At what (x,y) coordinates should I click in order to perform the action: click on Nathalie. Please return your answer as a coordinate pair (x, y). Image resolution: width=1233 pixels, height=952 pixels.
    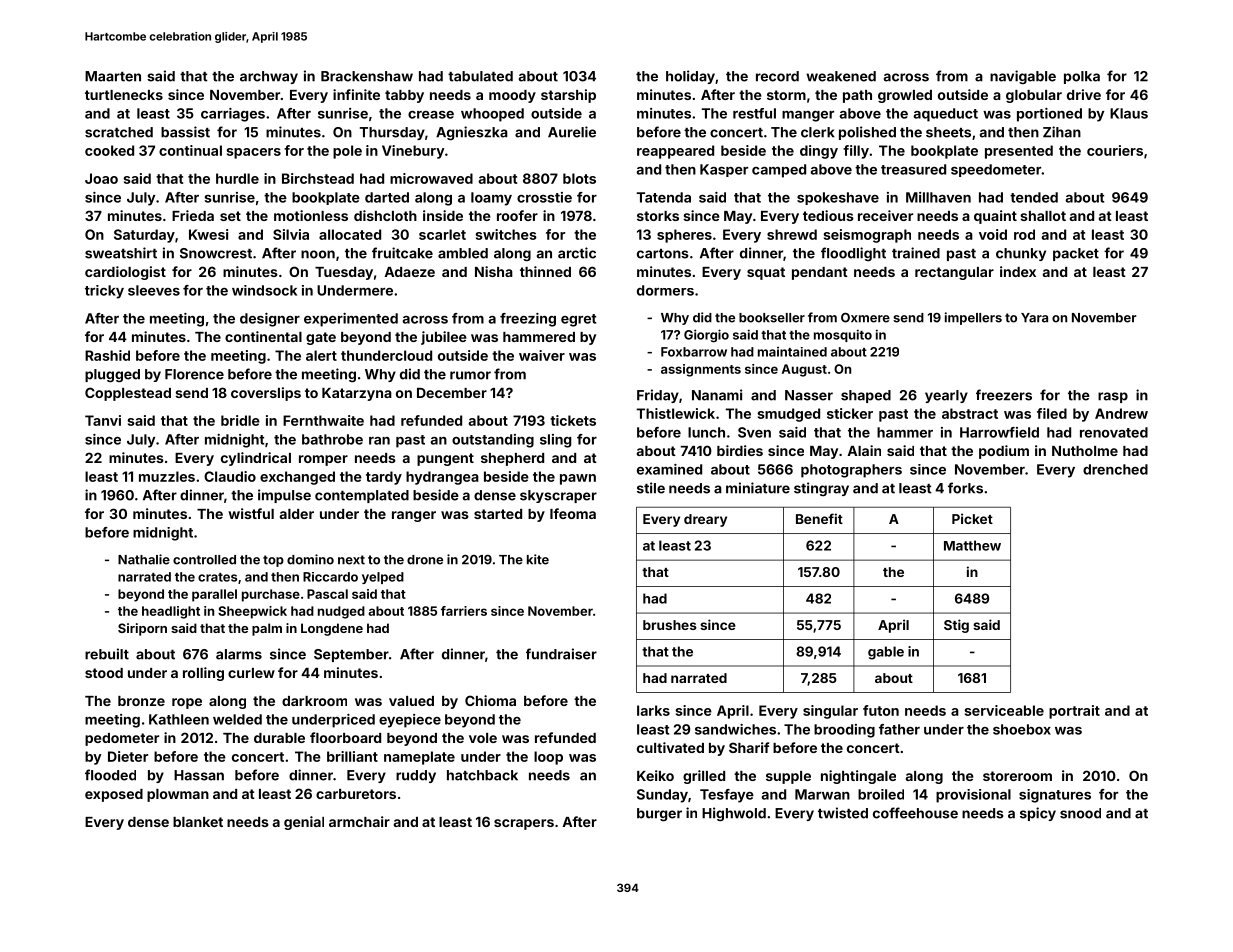
    Looking at the image, I should click on (144, 559).
